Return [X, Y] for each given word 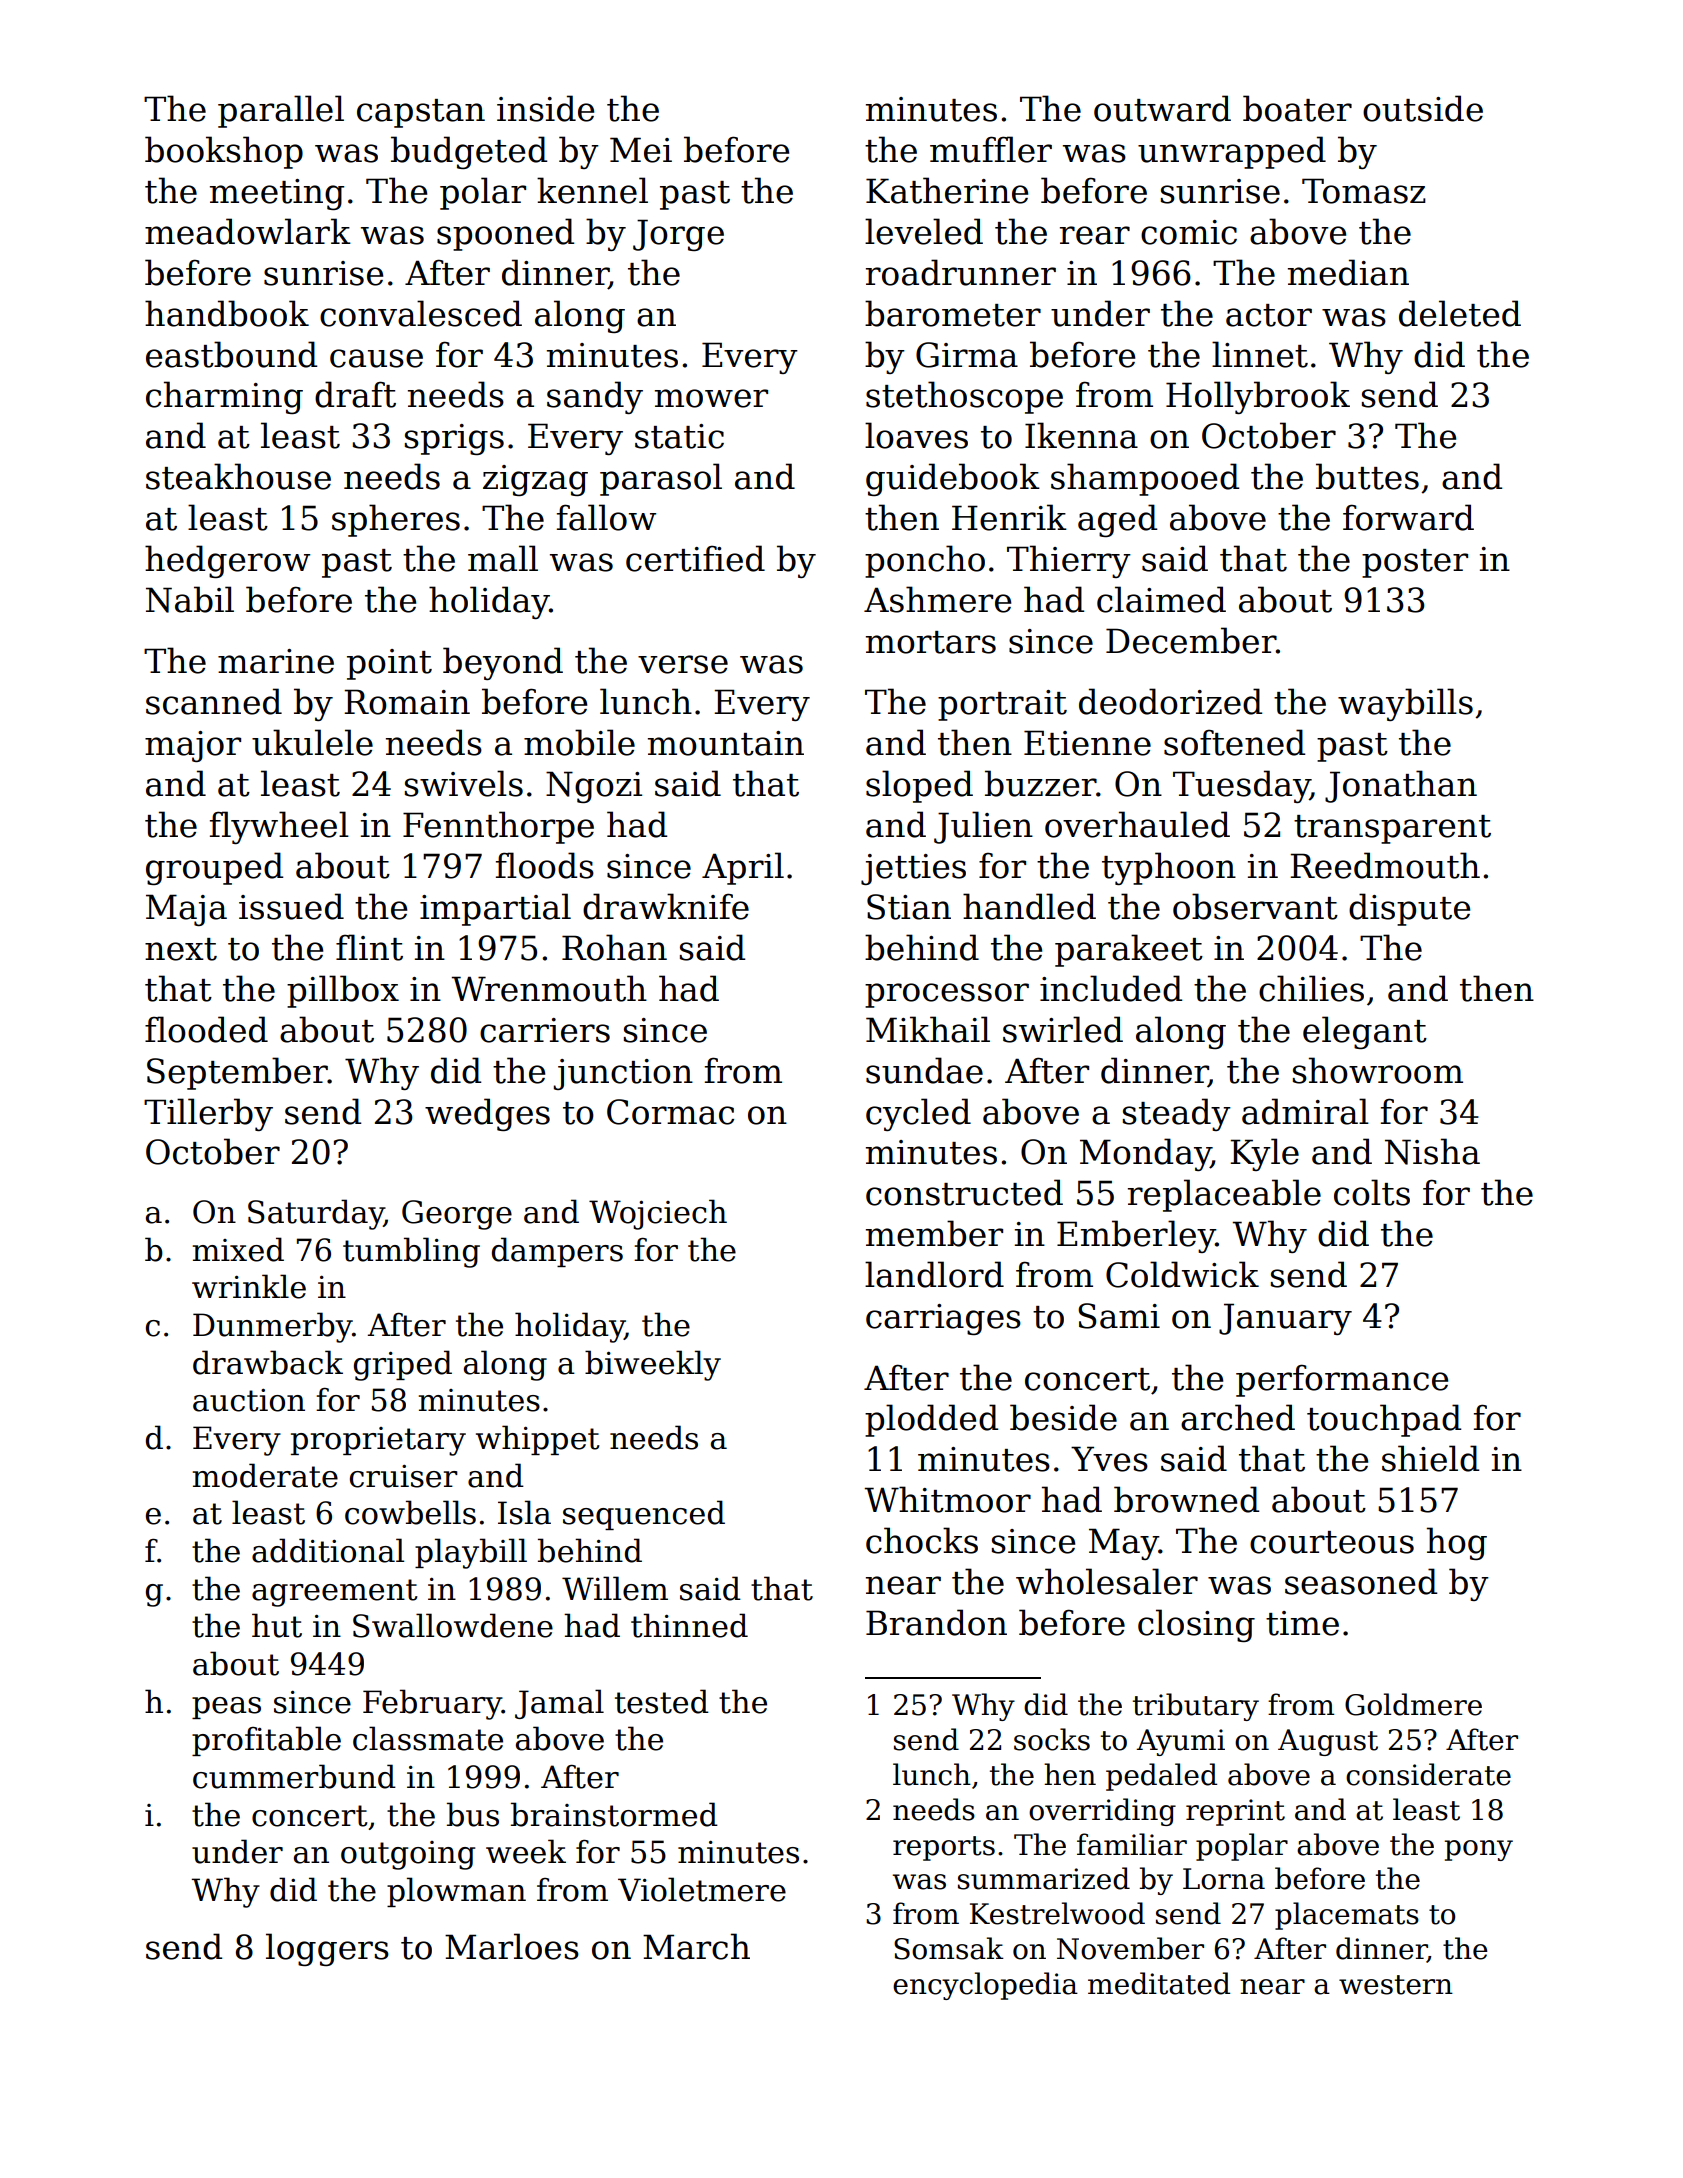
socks [1052, 1739]
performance [1342, 1380]
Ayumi [1180, 1742]
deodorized [1170, 701]
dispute [1409, 909]
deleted [1460, 313]
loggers [327, 1949]
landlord [934, 1274]
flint [369, 947]
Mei [641, 150]
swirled [1063, 1029]
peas [226, 1708]
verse [683, 664]
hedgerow [227, 561]
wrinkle [249, 1286]
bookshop [224, 152]
